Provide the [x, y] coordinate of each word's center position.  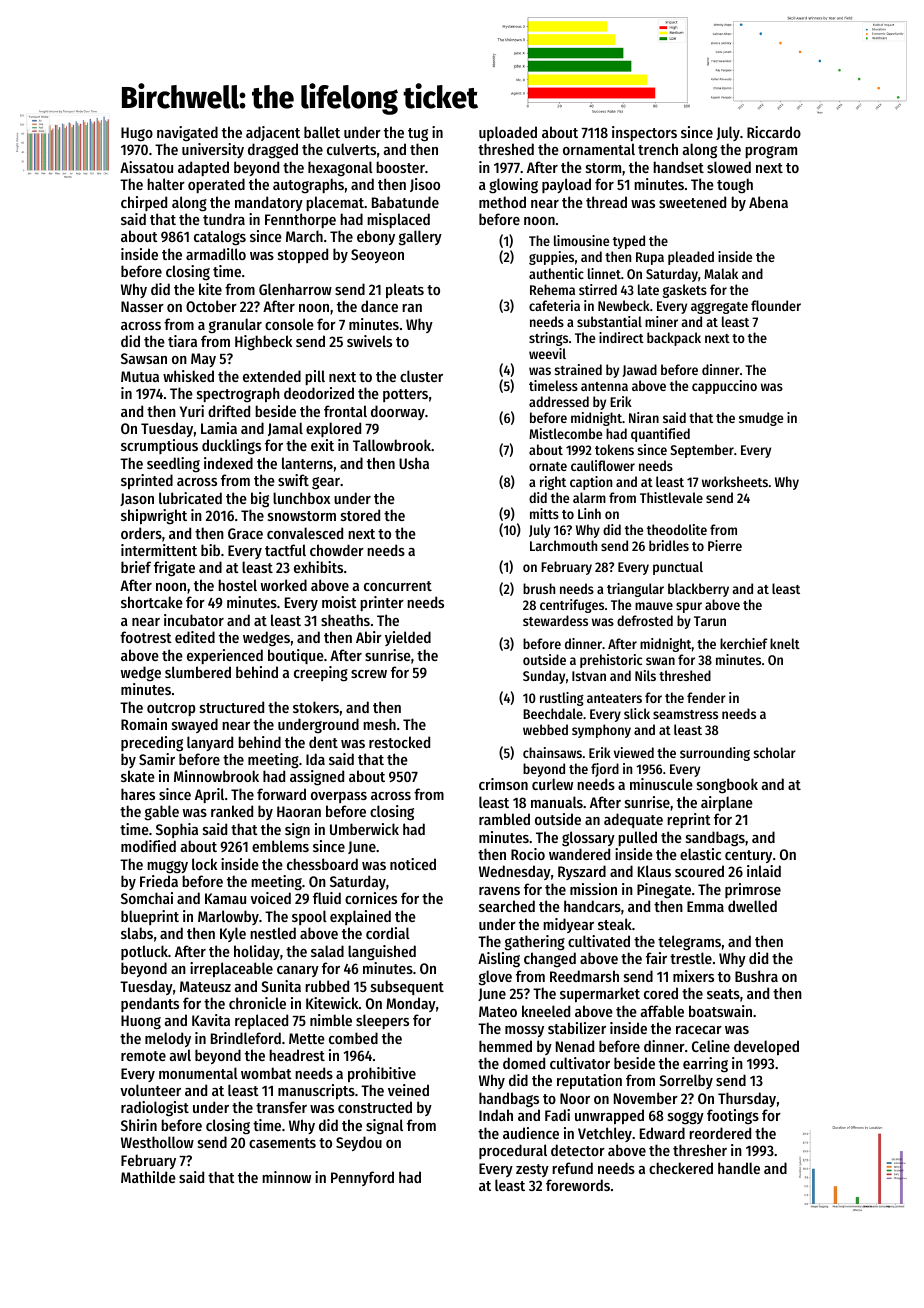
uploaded [508, 133]
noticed [413, 864]
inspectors [644, 133]
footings [733, 1117]
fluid [327, 898]
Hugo [137, 134]
